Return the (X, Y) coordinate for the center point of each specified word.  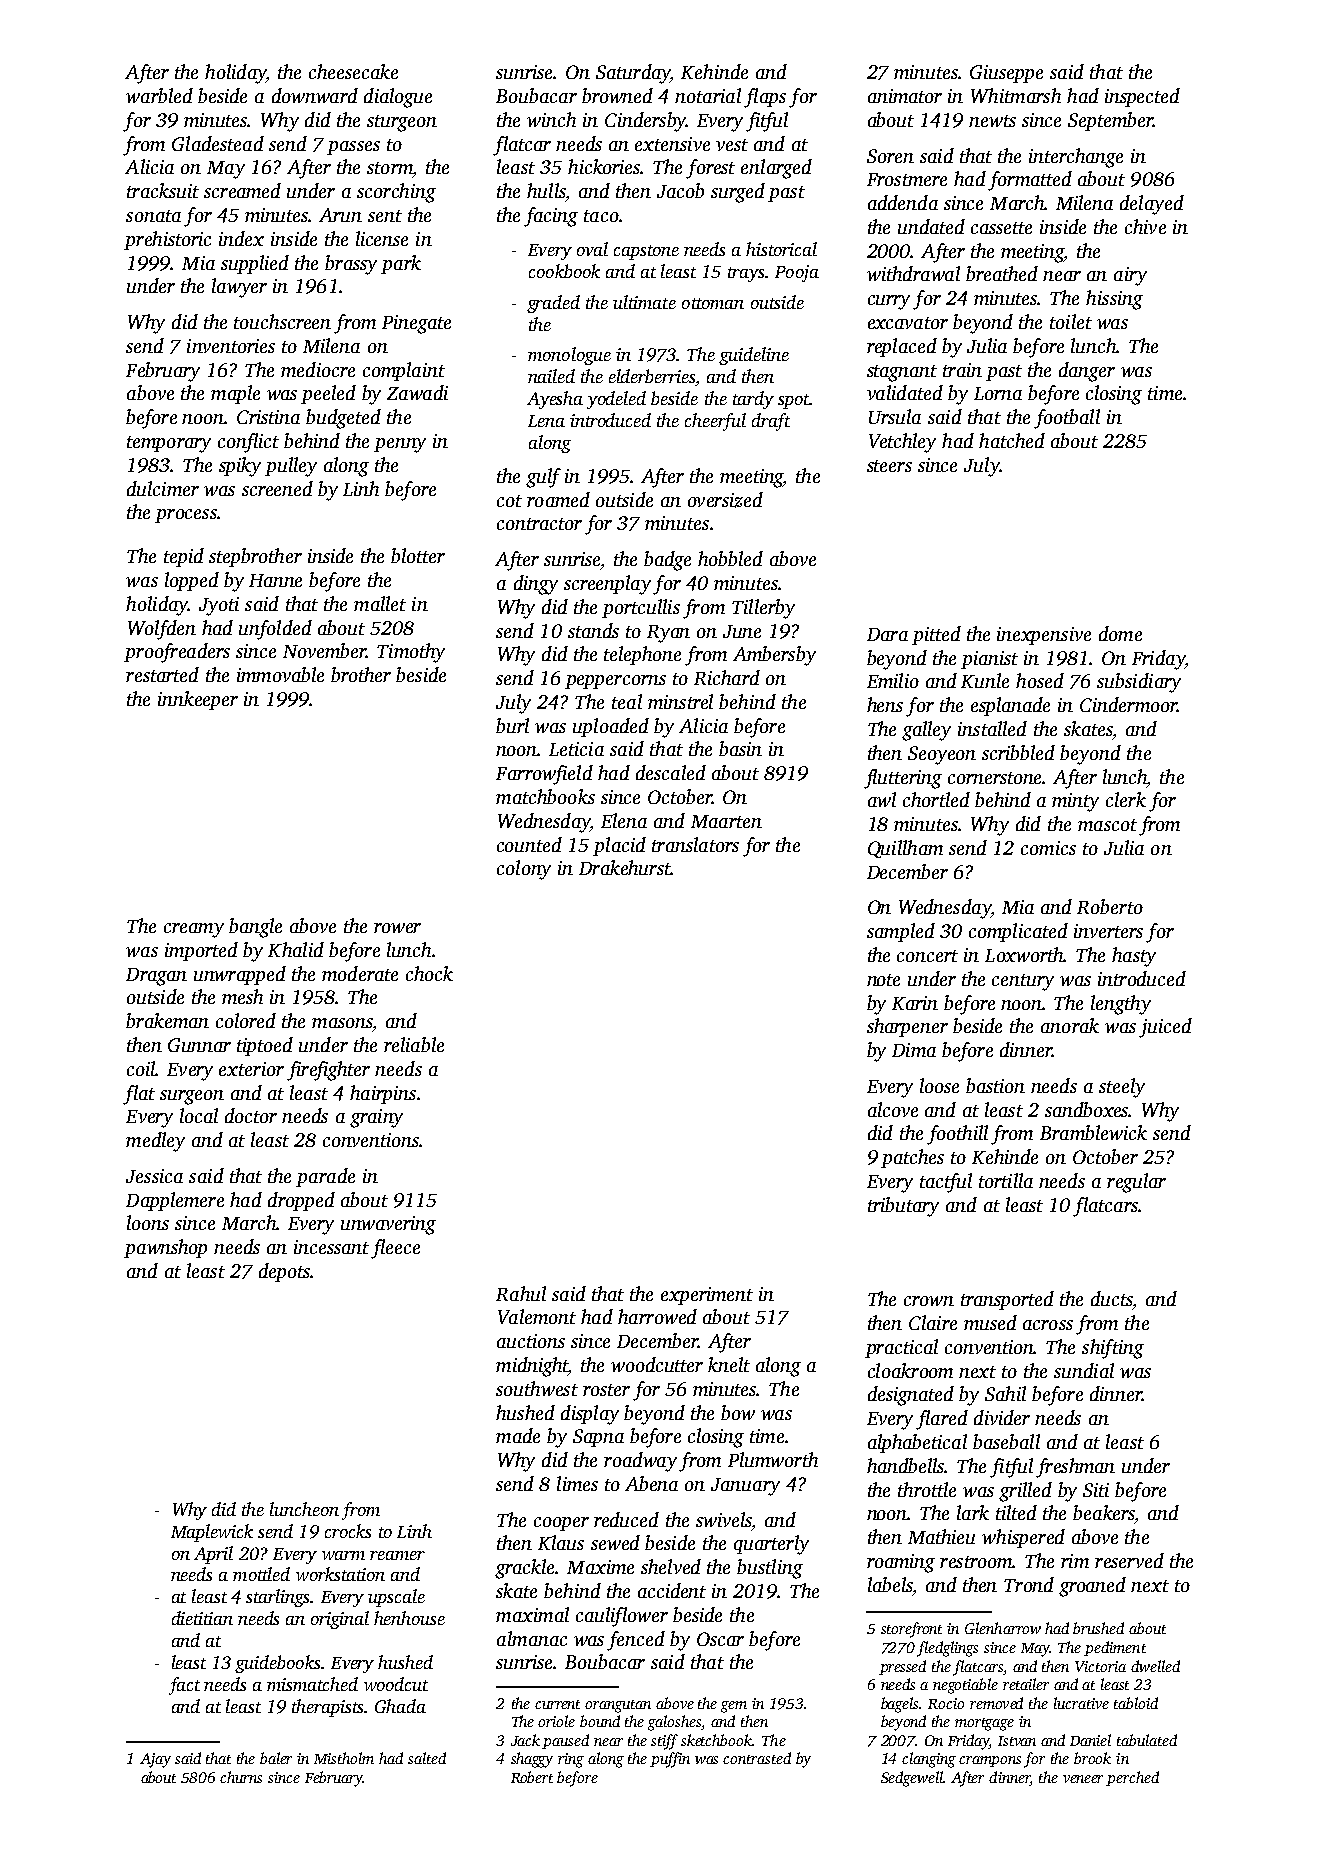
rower (397, 928)
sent (385, 216)
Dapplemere (175, 1201)
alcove (893, 1109)
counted (529, 844)
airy (1130, 276)
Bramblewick (1093, 1132)
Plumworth (773, 1459)
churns (241, 1777)
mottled (261, 1574)
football (1067, 419)
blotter (418, 555)
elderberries (652, 377)
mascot (1107, 825)
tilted (1016, 1512)
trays (746, 274)
